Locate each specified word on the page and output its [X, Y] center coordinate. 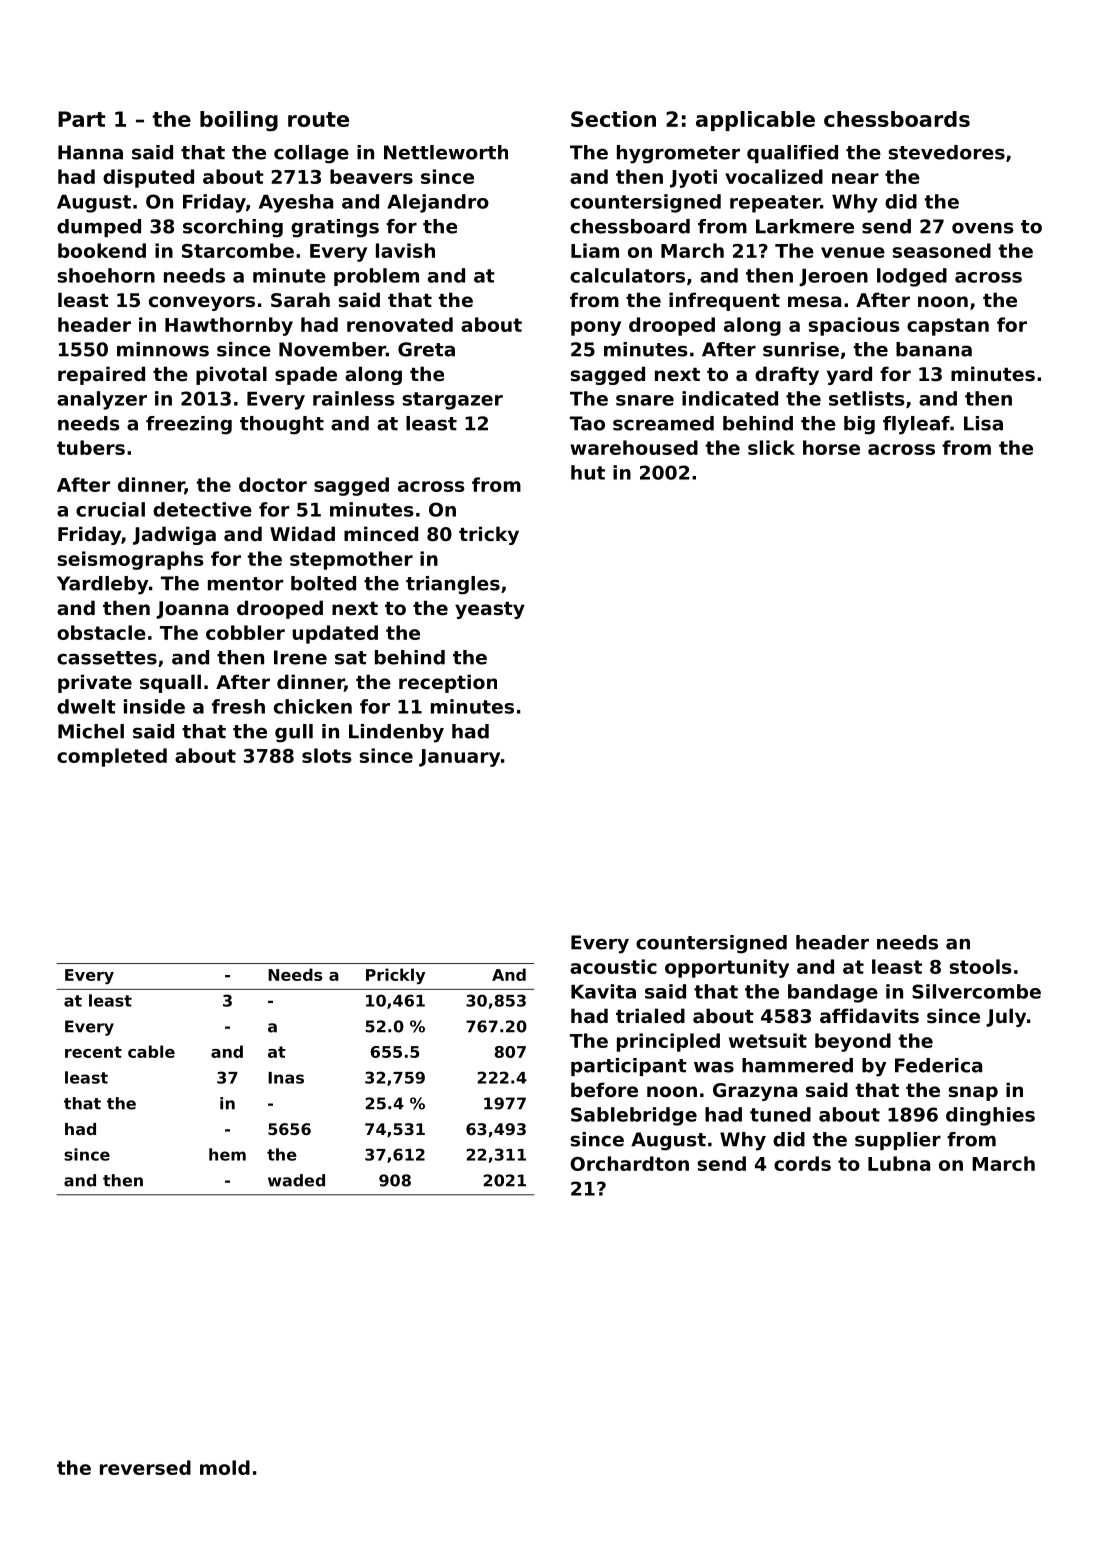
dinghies [990, 1116]
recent [93, 1052]
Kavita [603, 991]
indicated [730, 398]
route [318, 119]
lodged [912, 277]
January [459, 758]
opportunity [727, 968]
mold [225, 1467]
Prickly [395, 976]
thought [282, 425]
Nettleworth [446, 152]
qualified [792, 154]
